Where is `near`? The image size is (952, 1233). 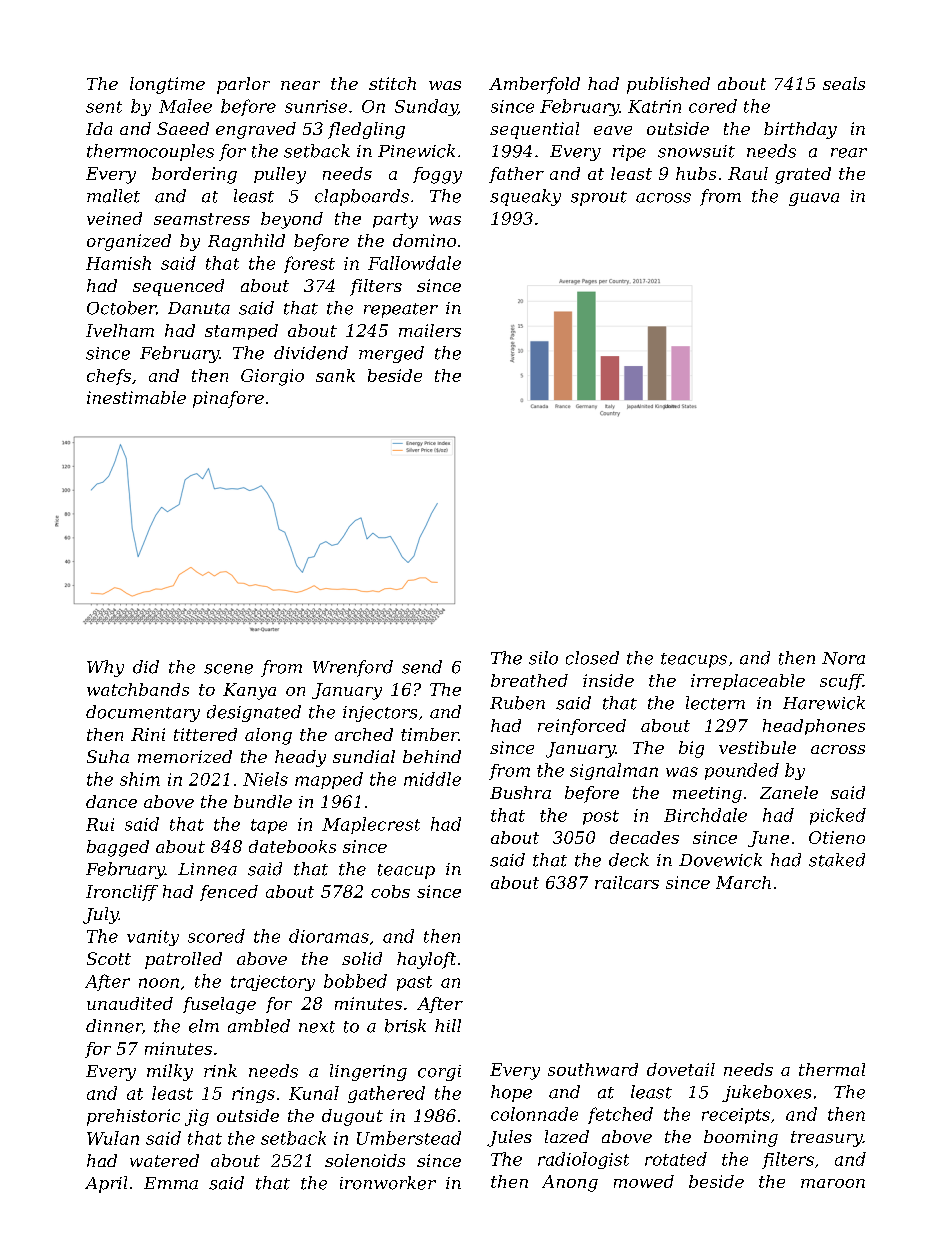
near is located at coordinates (300, 85).
